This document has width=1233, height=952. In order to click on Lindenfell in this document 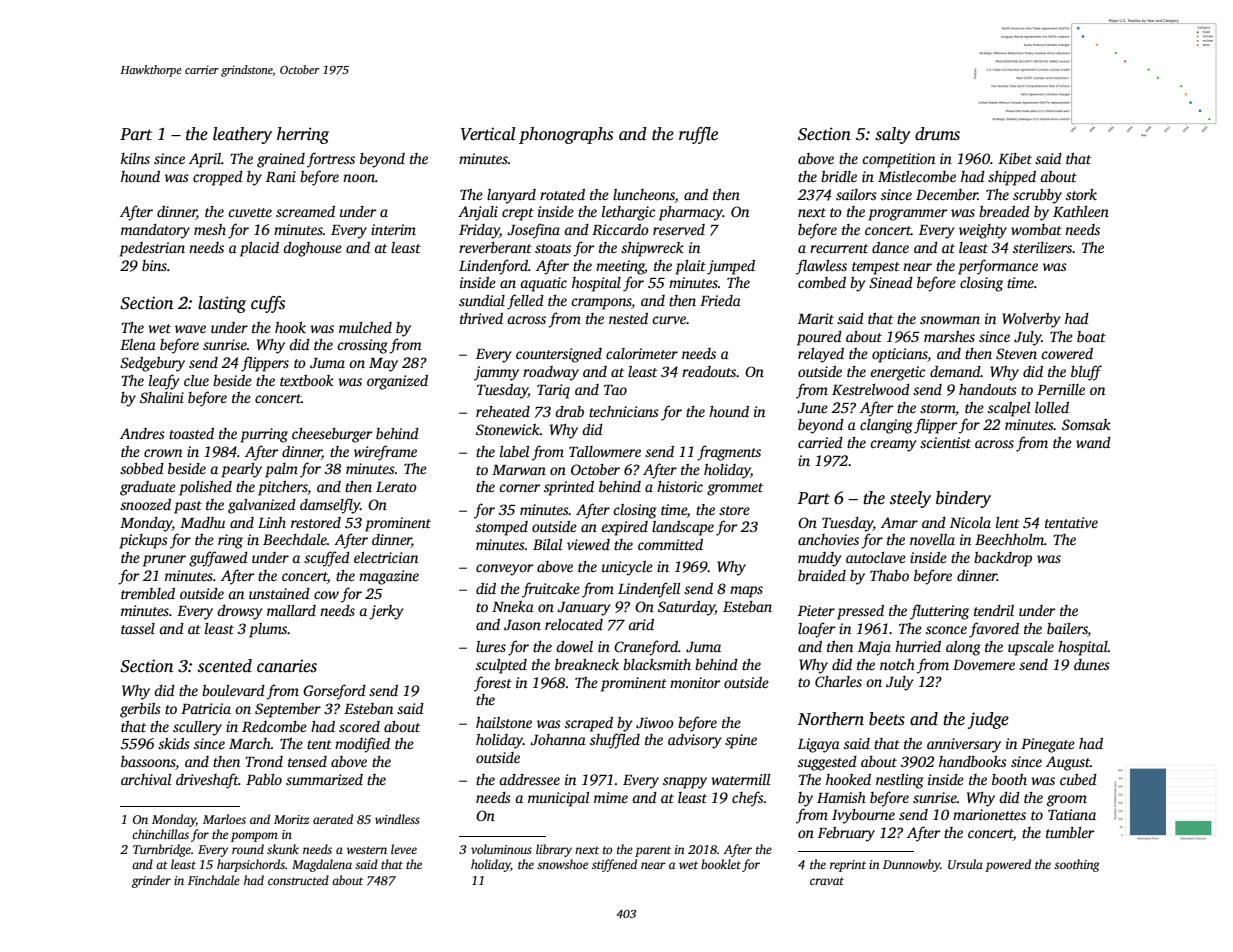, I will do `click(649, 590)`.
